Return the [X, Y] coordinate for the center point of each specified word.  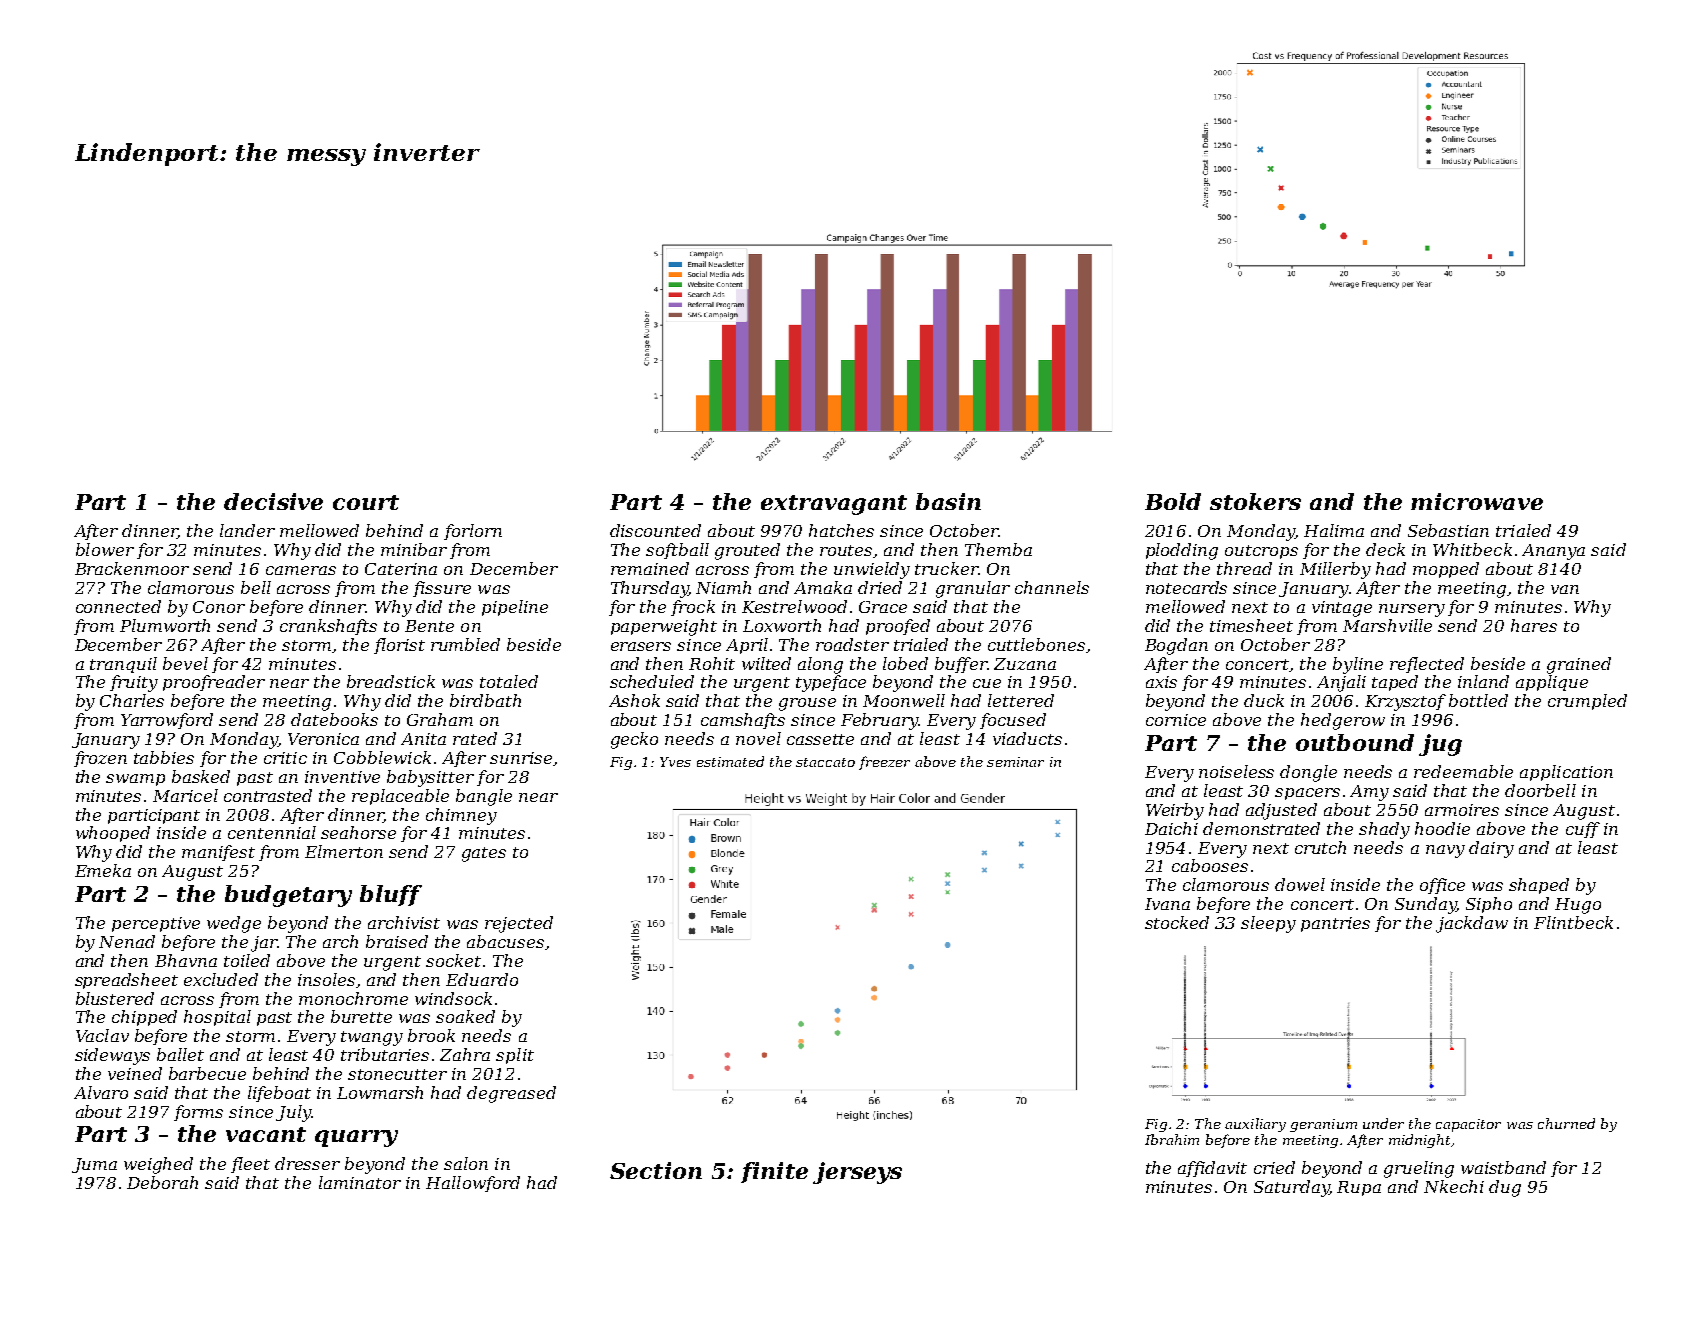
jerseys [857, 1173]
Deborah [162, 1182]
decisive [273, 501]
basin [948, 501]
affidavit [1212, 1169]
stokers [1255, 501]
